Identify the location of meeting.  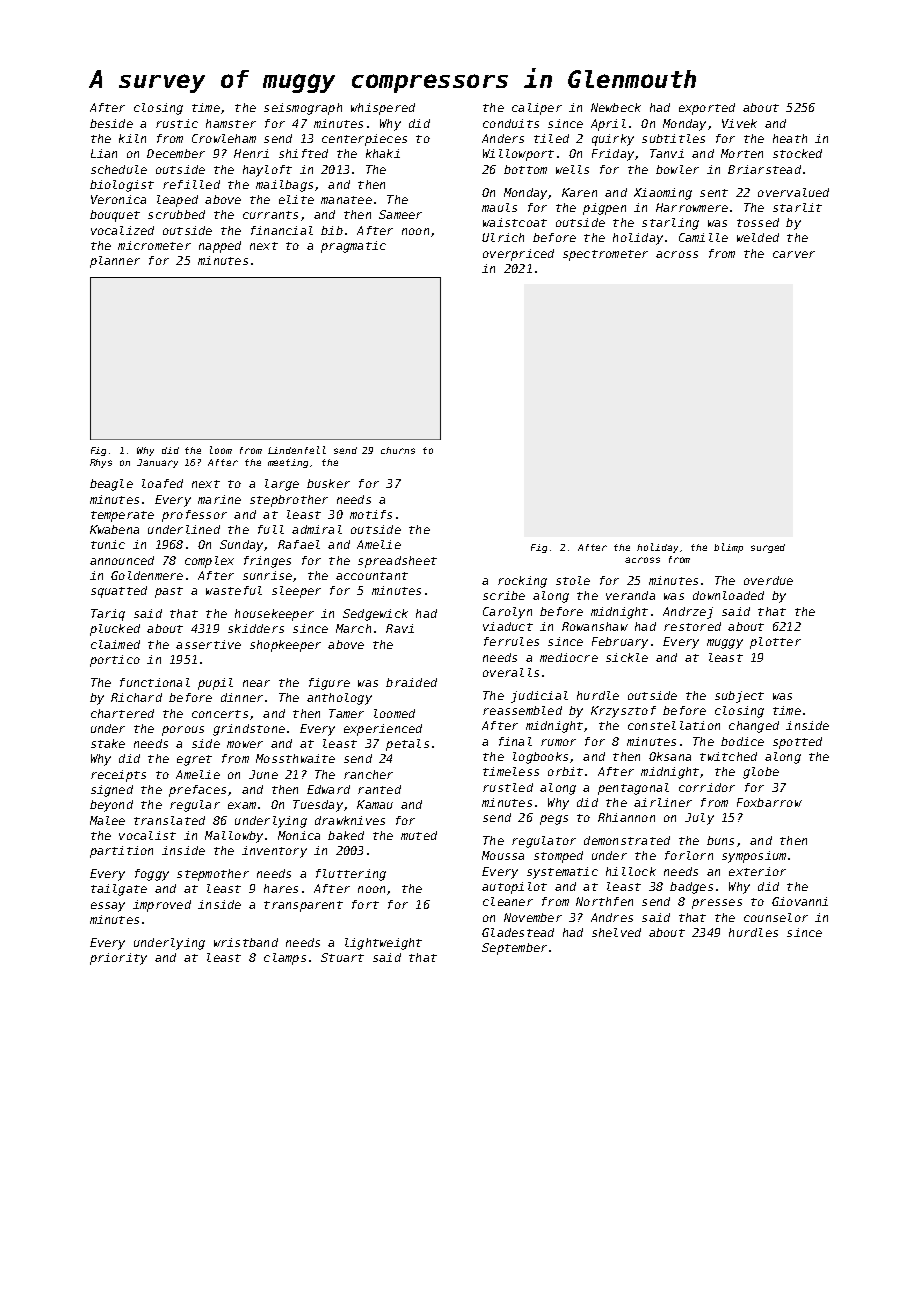
(288, 463).
